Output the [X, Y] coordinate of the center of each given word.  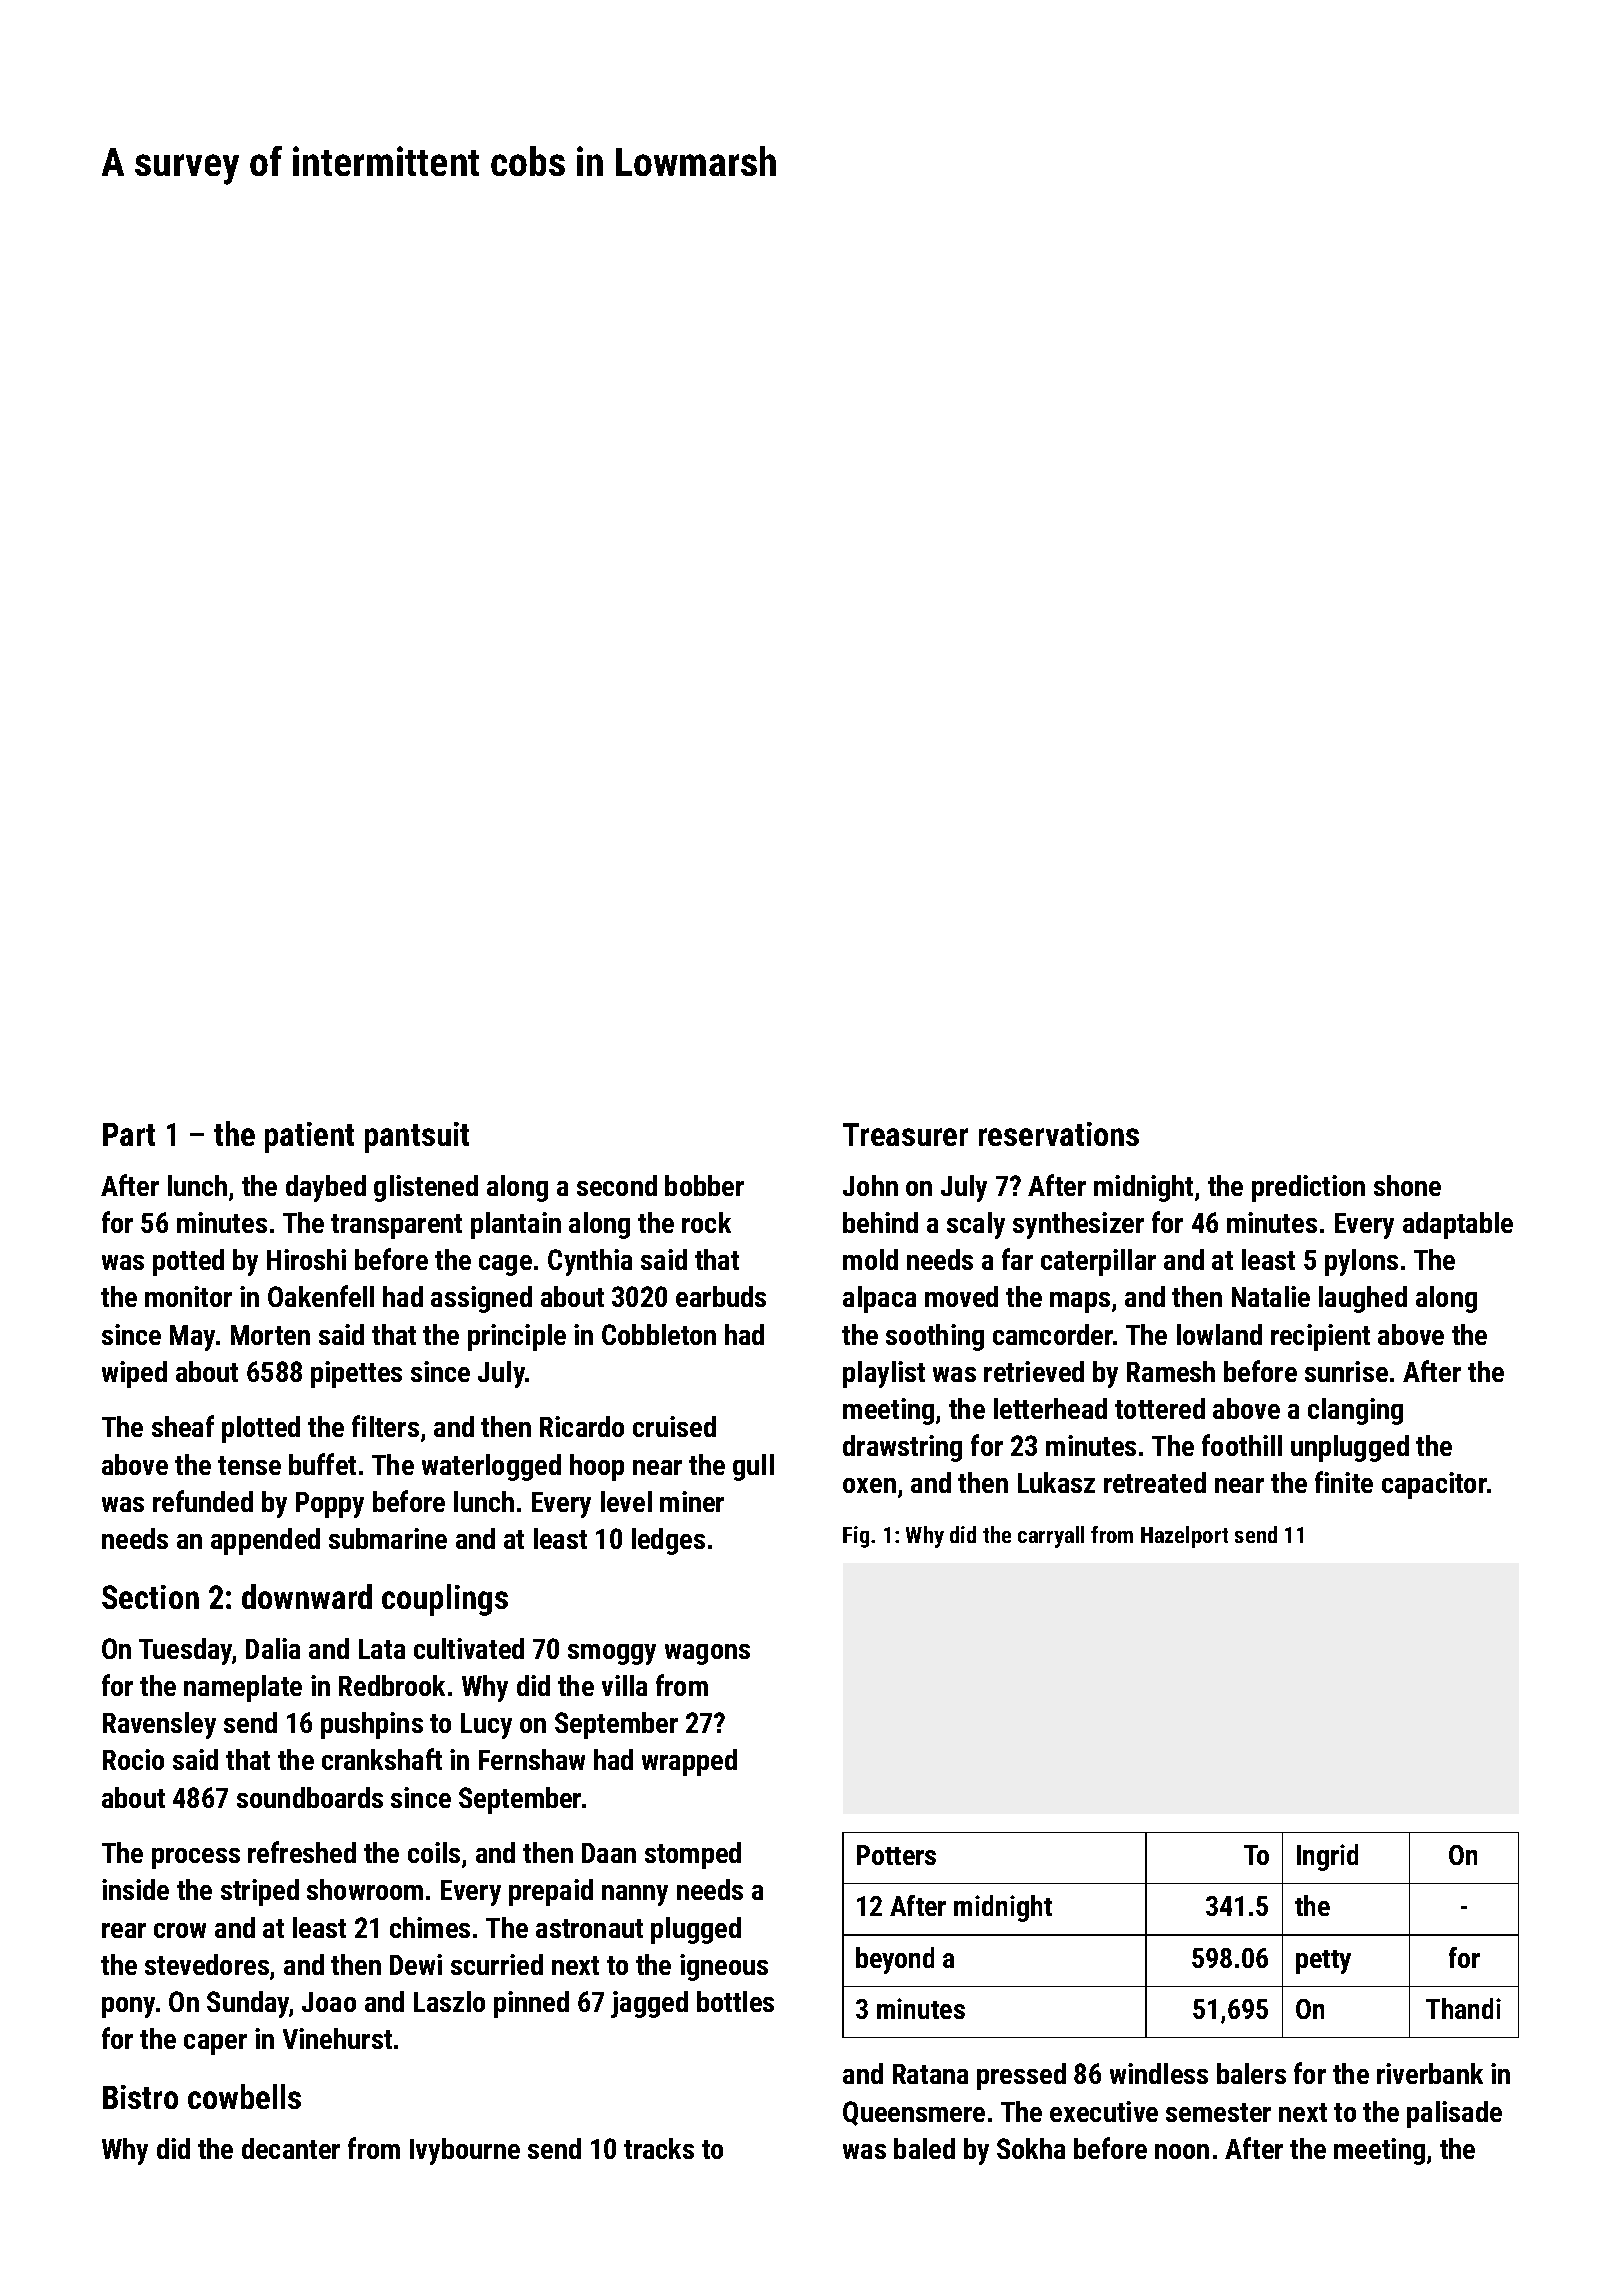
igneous [724, 1967]
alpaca [879, 1299]
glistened [426, 1188]
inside [135, 1889]
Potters [896, 1855]
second [617, 1185]
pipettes [356, 1374]
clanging [1355, 1411]
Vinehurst [337, 2038]
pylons [1361, 1262]
